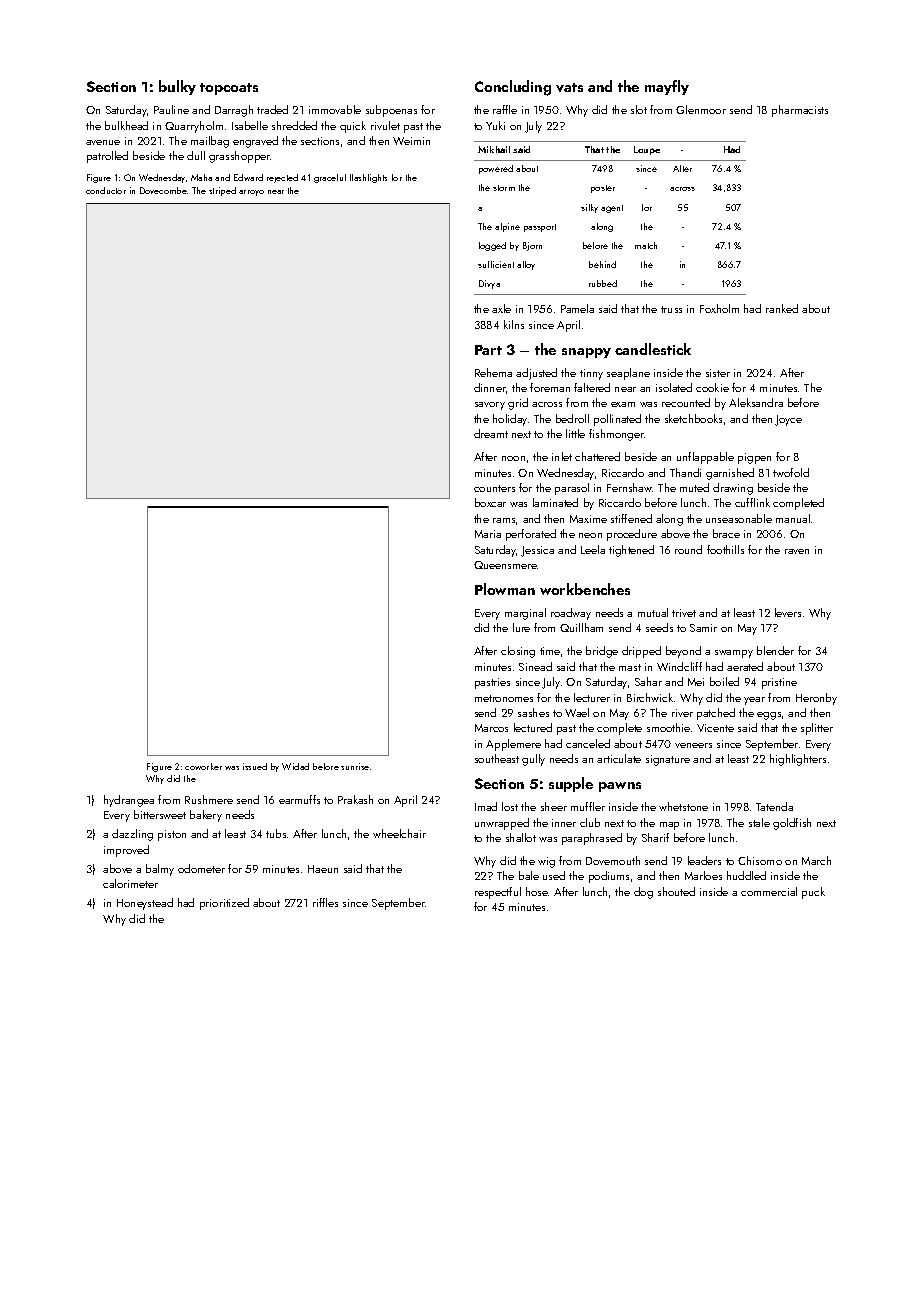 The width and height of the screenshot is (924, 1308). I want to click on muted, so click(694, 487).
